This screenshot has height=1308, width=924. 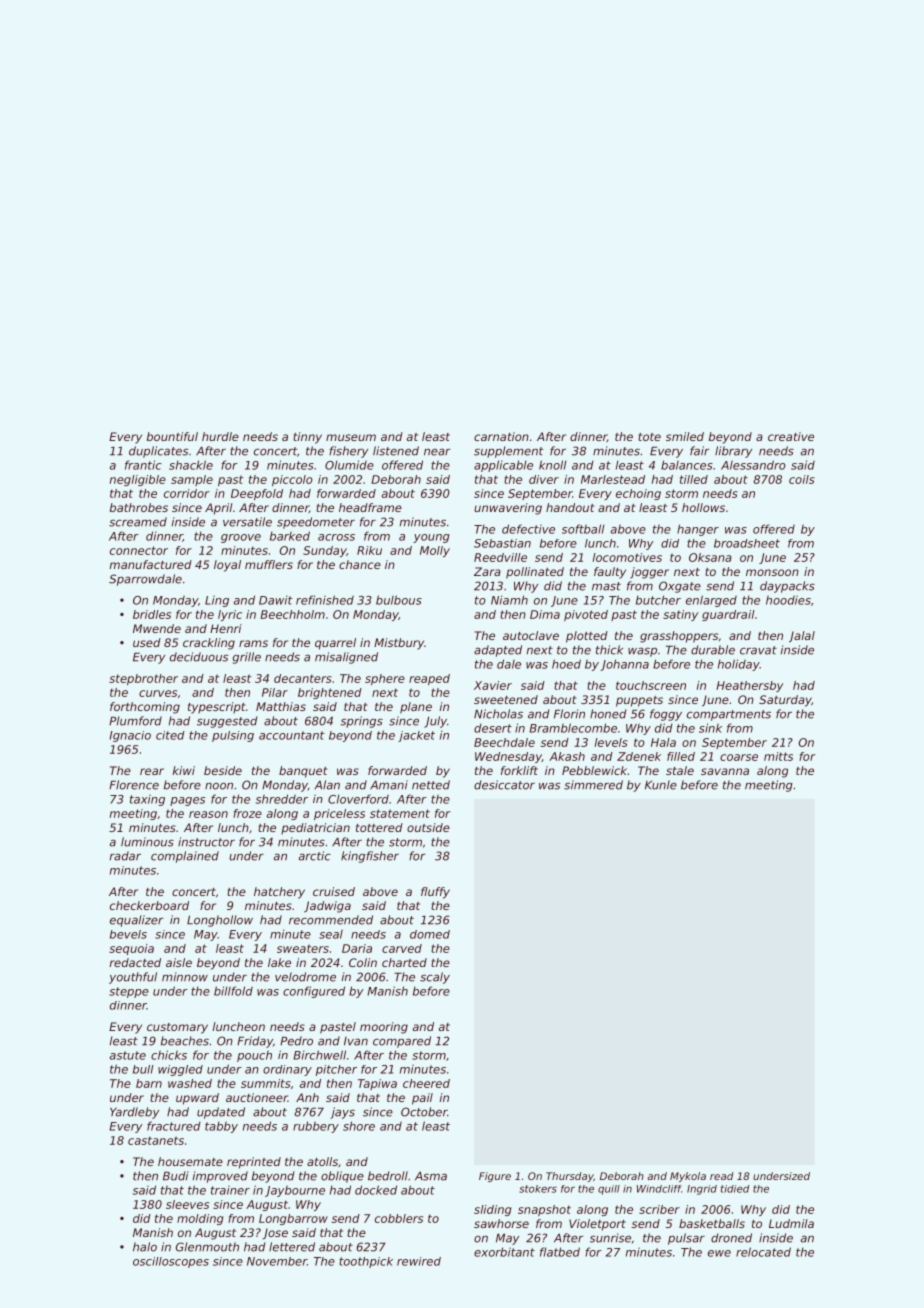 What do you see at coordinates (661, 785) in the screenshot?
I see `Kunle` at bounding box center [661, 785].
